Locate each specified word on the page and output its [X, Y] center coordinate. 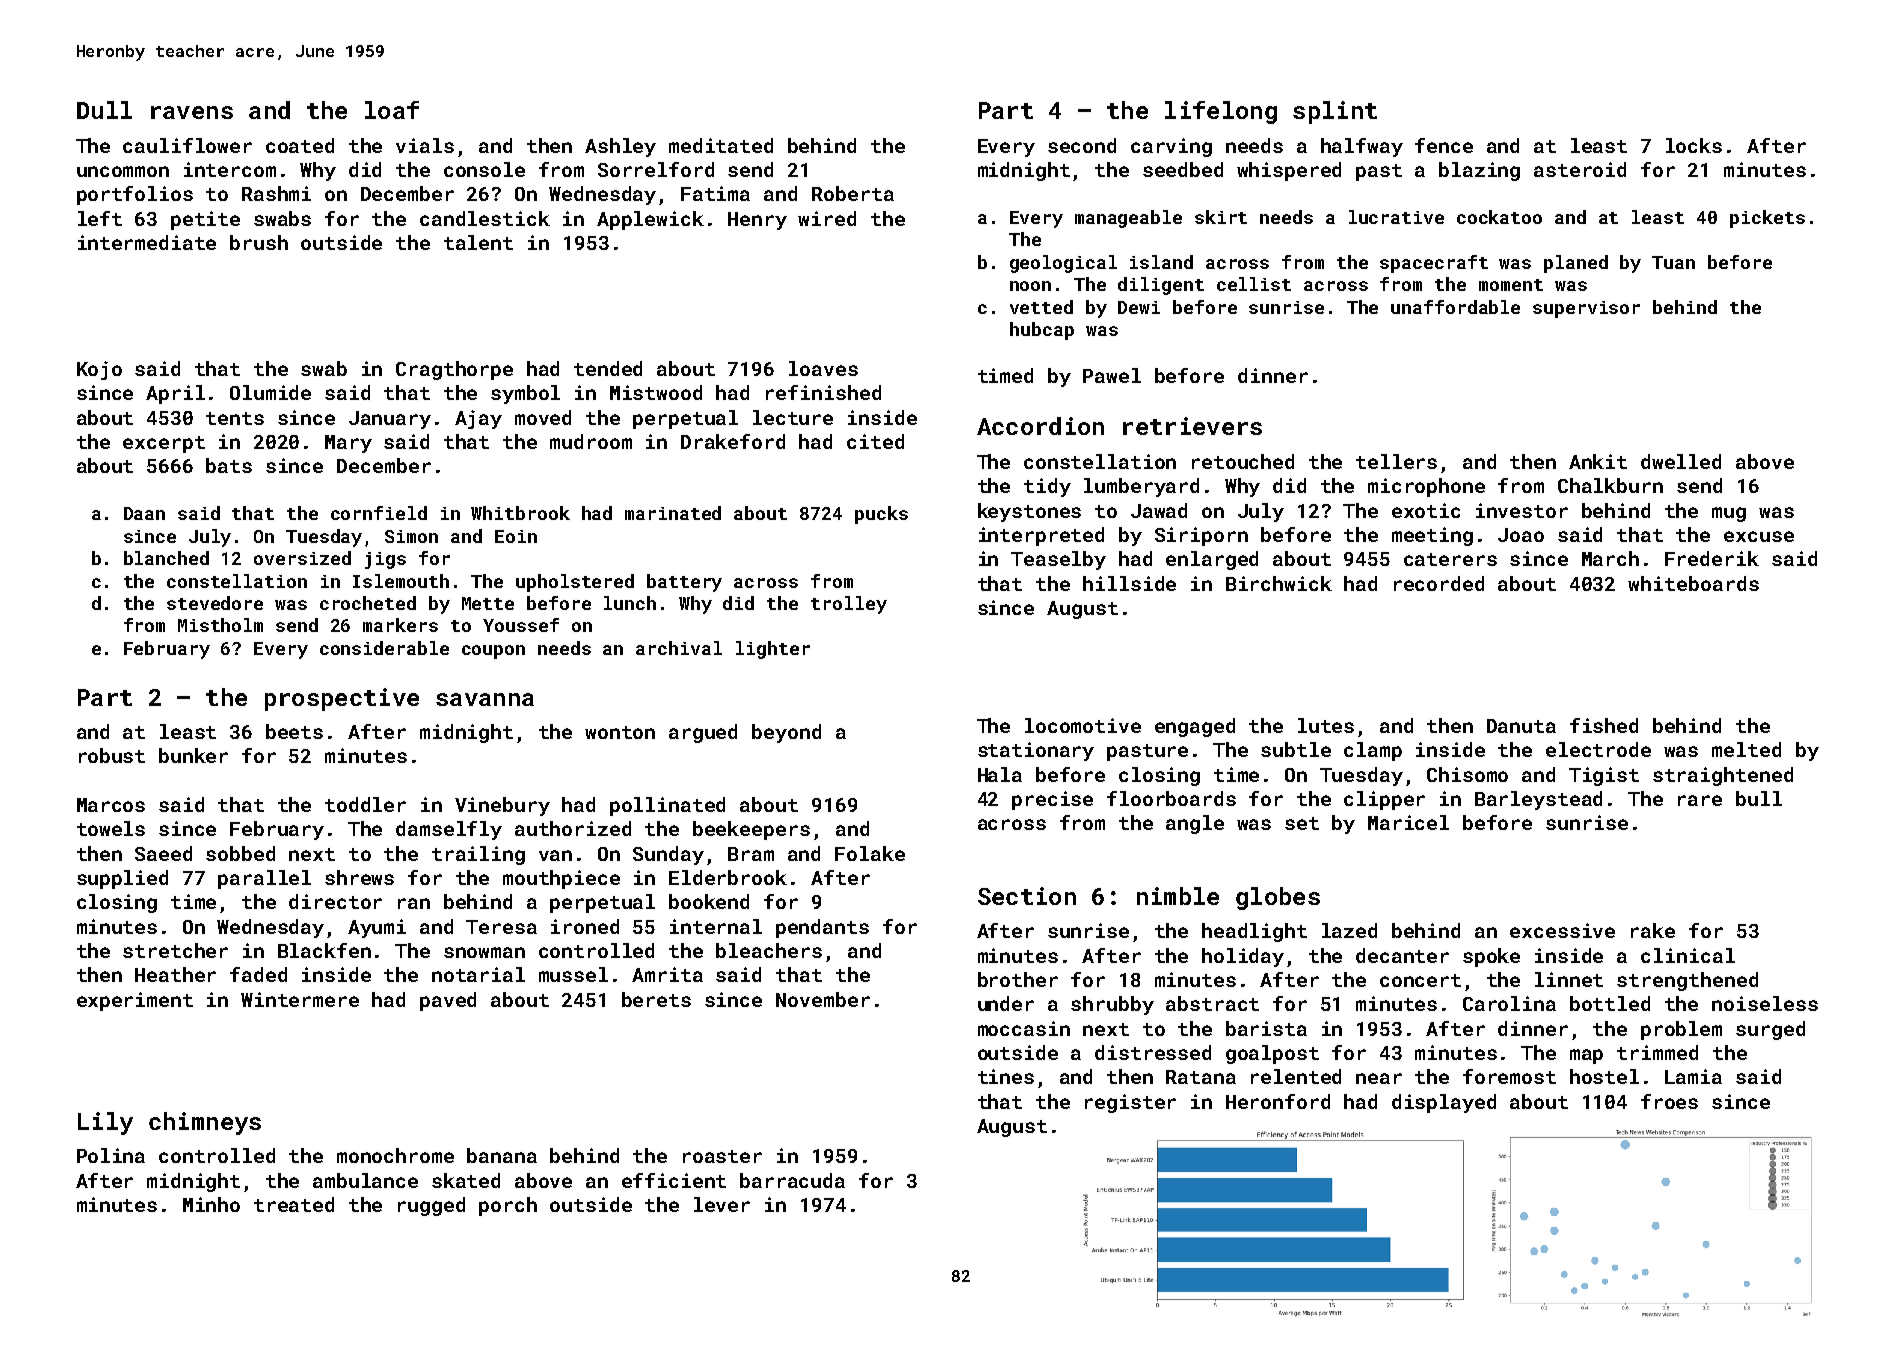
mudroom [591, 441]
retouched [1243, 461]
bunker [193, 755]
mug [1729, 514]
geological [1063, 264]
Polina [111, 1155]
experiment [135, 1001]
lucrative [1396, 217]
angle [1195, 824]
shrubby [1112, 1005]
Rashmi [276, 193]
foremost [1509, 1076]
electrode [1598, 749]
